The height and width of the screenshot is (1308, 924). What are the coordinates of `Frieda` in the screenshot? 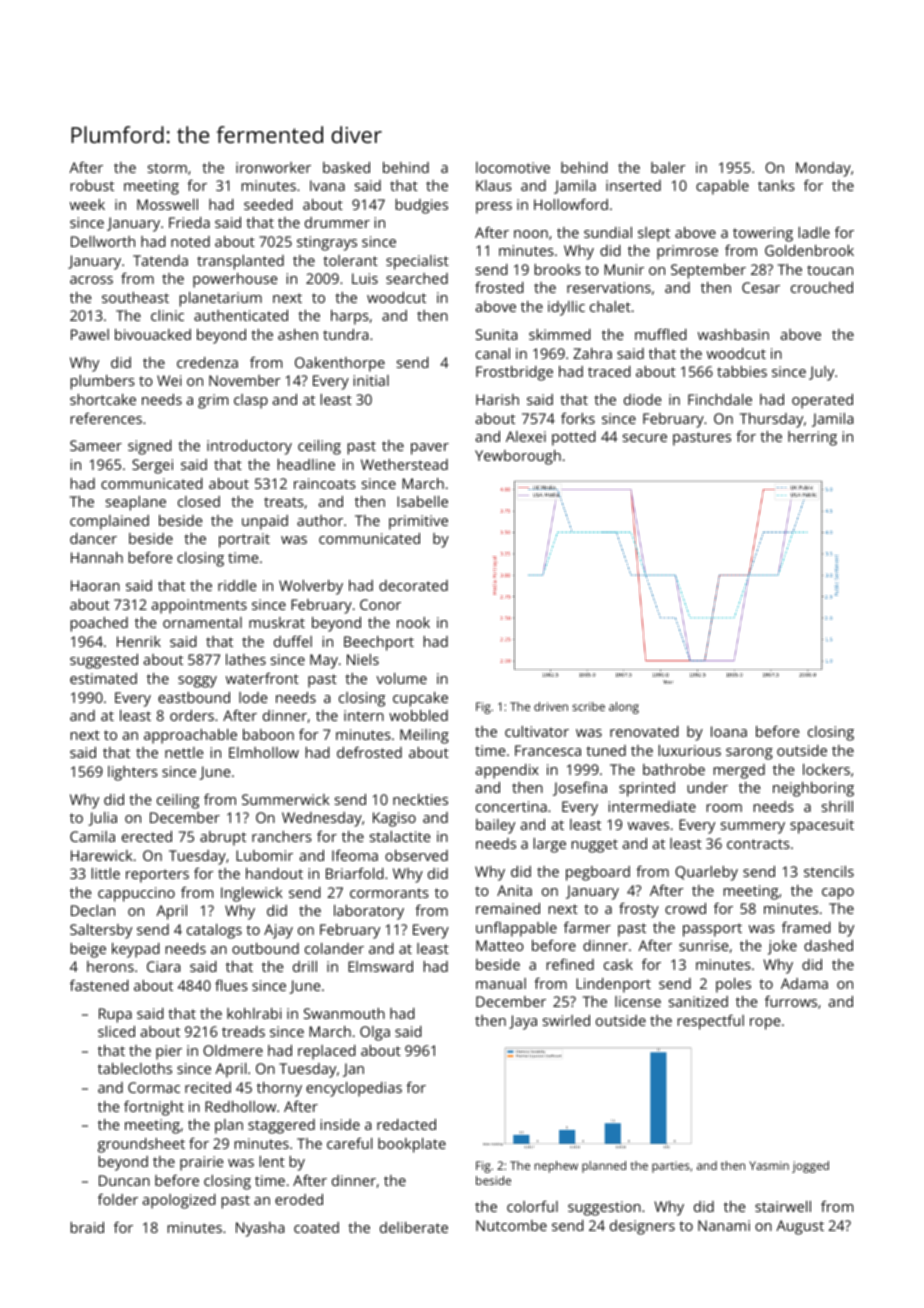 It's located at (189, 222).
